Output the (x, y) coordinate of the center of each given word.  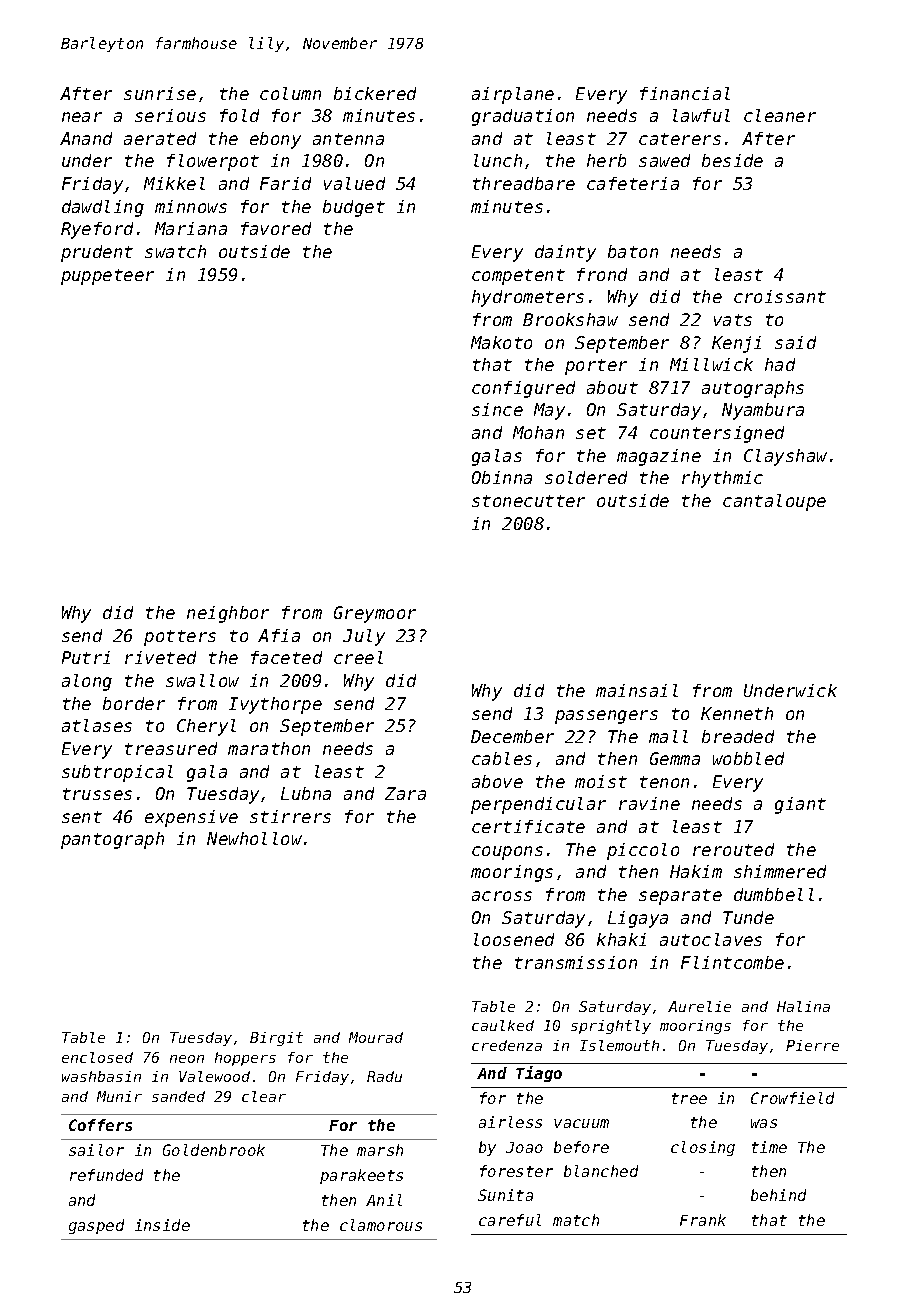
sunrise (160, 93)
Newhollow (254, 838)
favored (276, 228)
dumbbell (774, 894)
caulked (503, 1025)
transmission (576, 962)
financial (685, 93)
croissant (780, 296)
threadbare (524, 183)
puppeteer (107, 277)
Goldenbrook (214, 1150)
